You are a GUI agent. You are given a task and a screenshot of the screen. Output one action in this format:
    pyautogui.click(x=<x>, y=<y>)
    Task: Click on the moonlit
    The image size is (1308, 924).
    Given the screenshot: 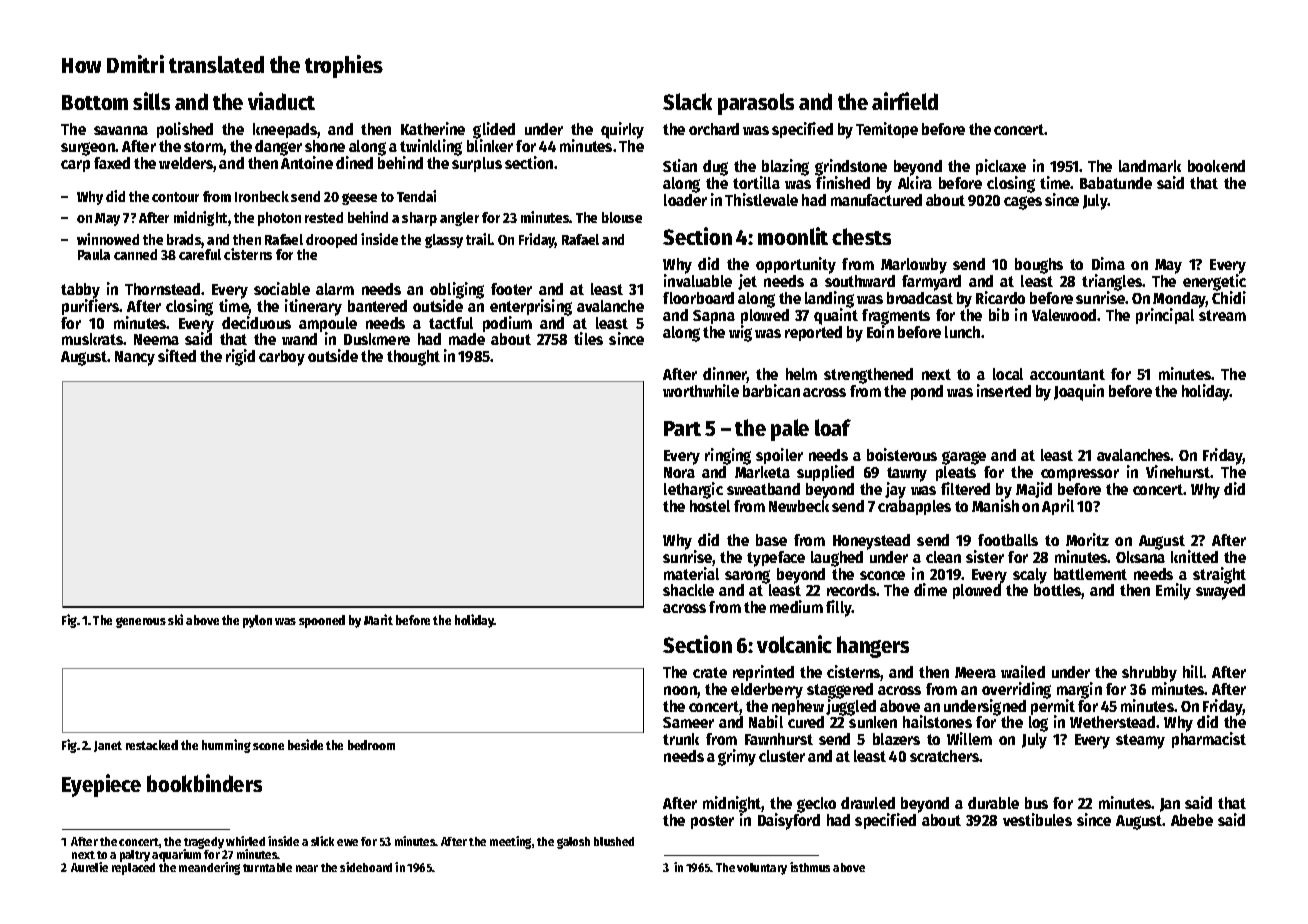 What is the action you would take?
    pyautogui.click(x=793, y=236)
